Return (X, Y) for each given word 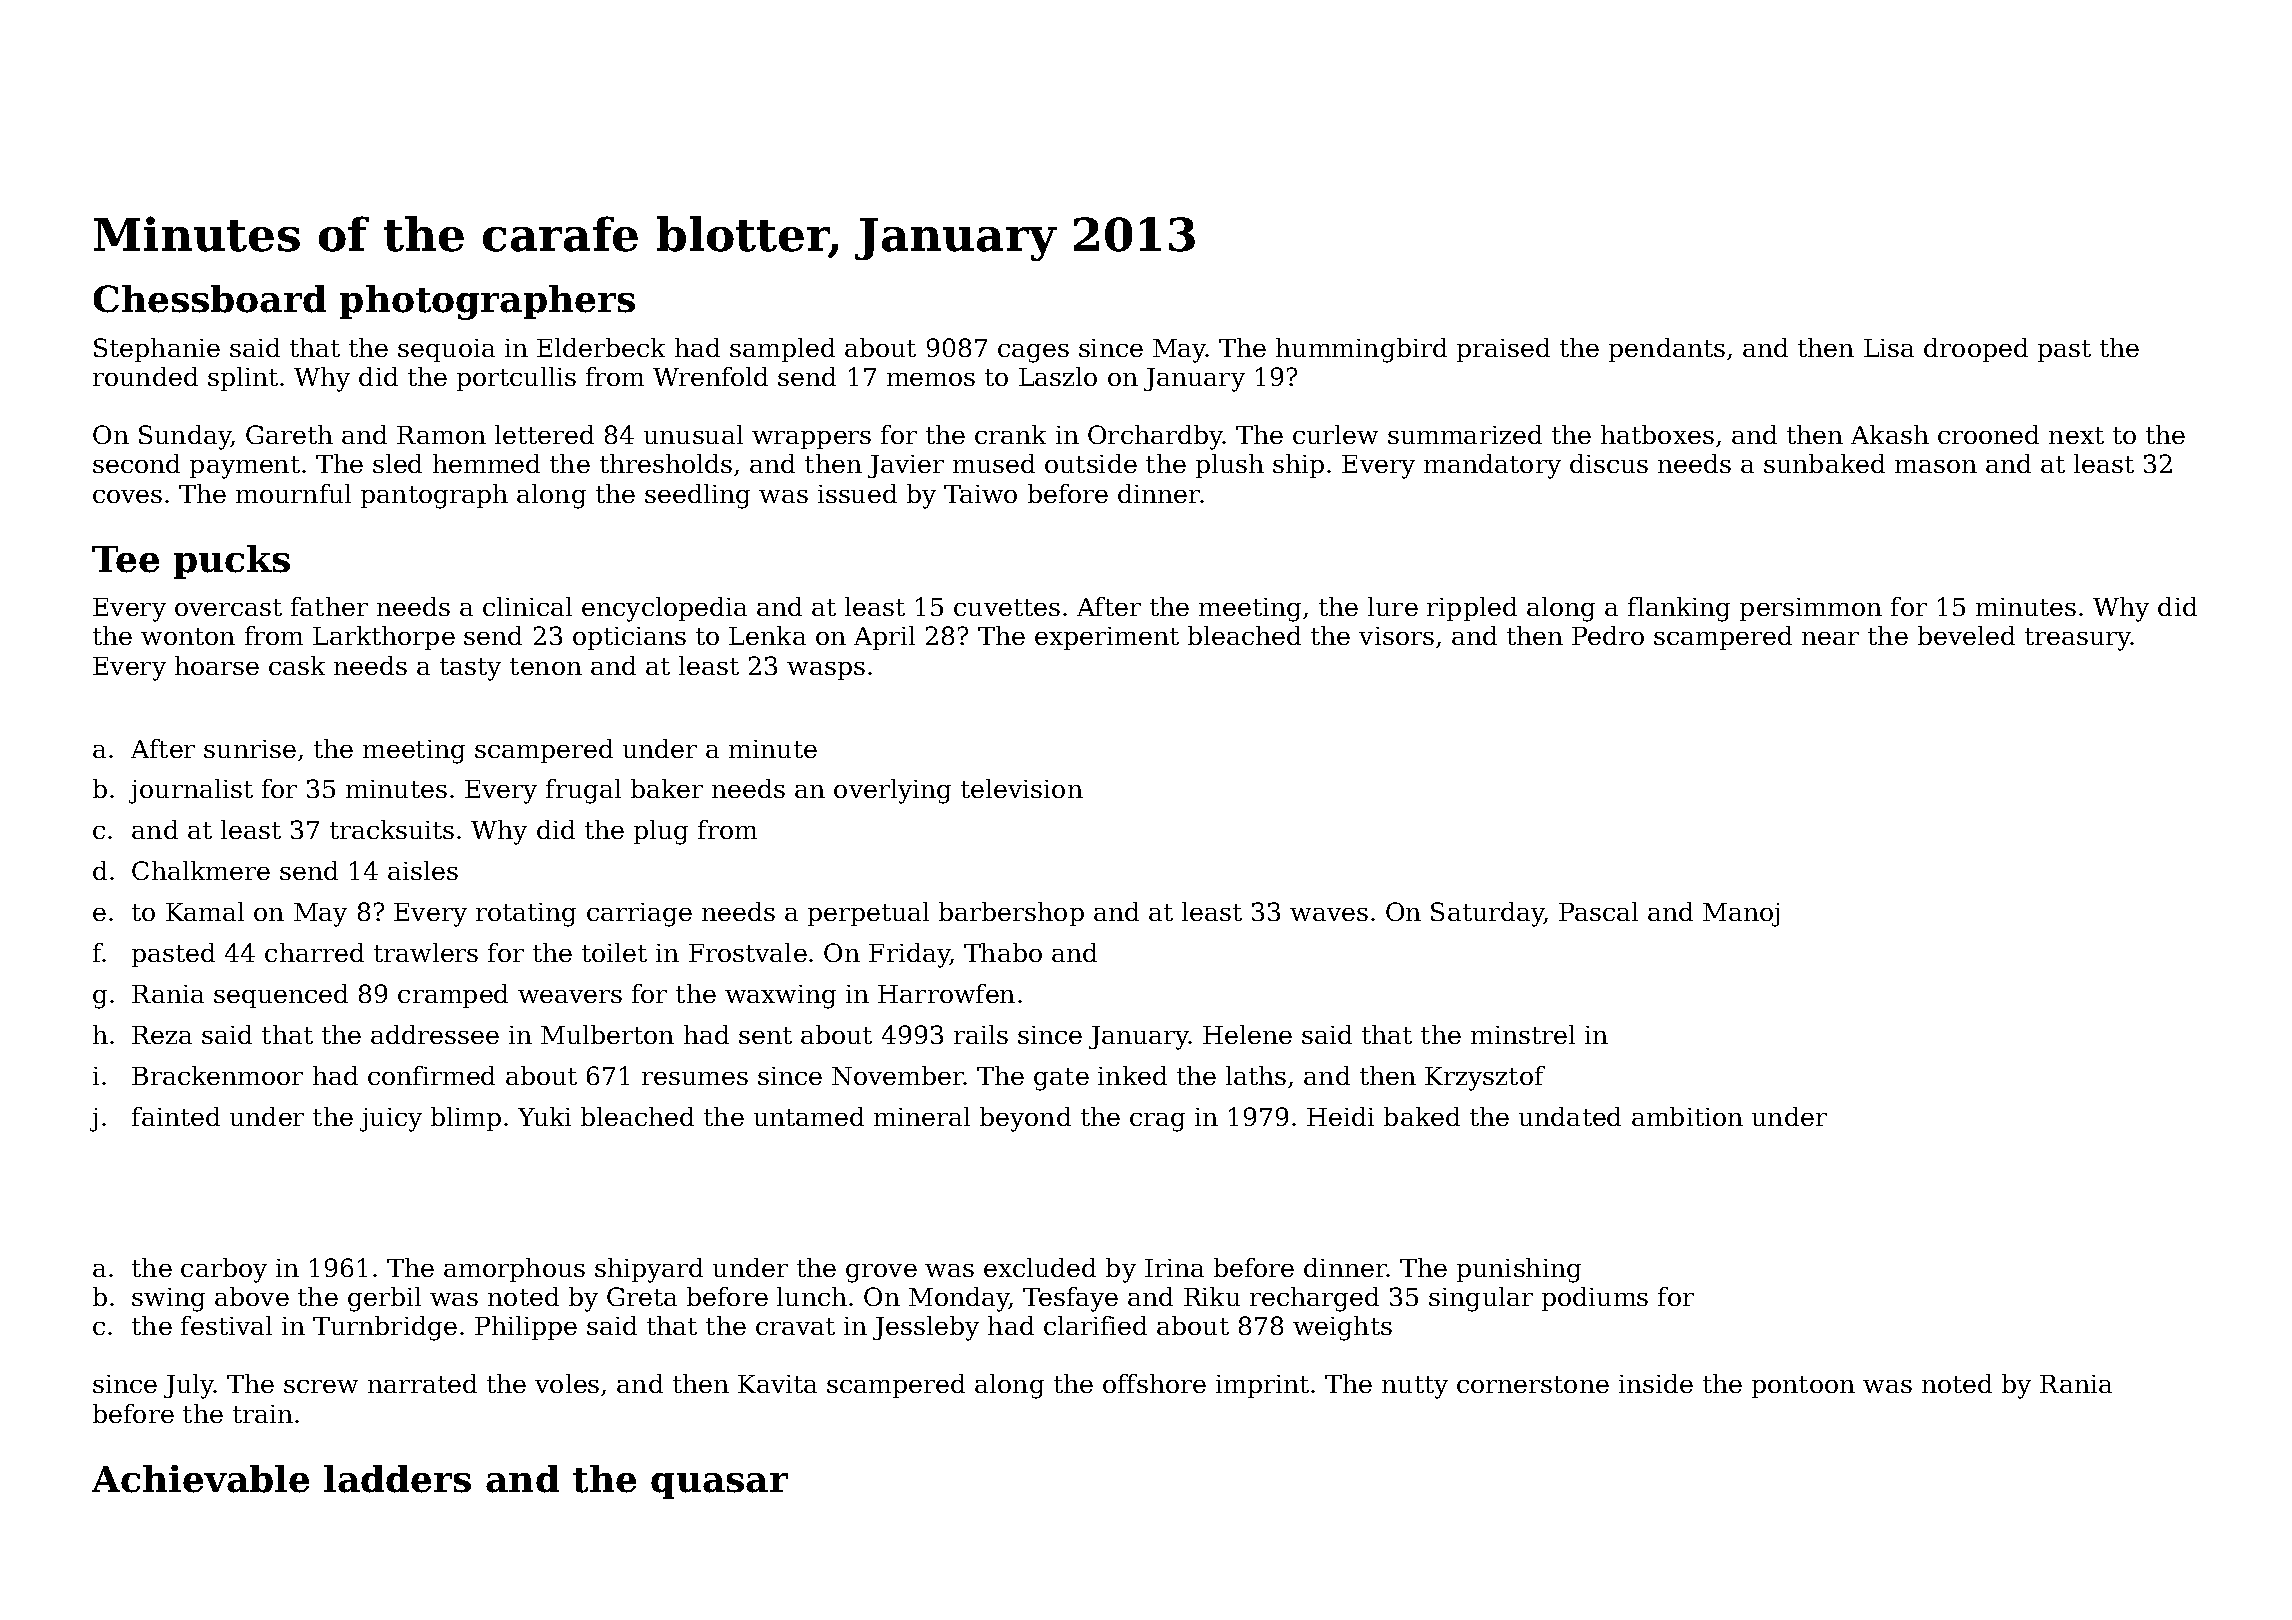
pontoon (1803, 1387)
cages (1033, 353)
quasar (719, 1486)
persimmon (1811, 609)
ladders (397, 1479)
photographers (487, 302)
